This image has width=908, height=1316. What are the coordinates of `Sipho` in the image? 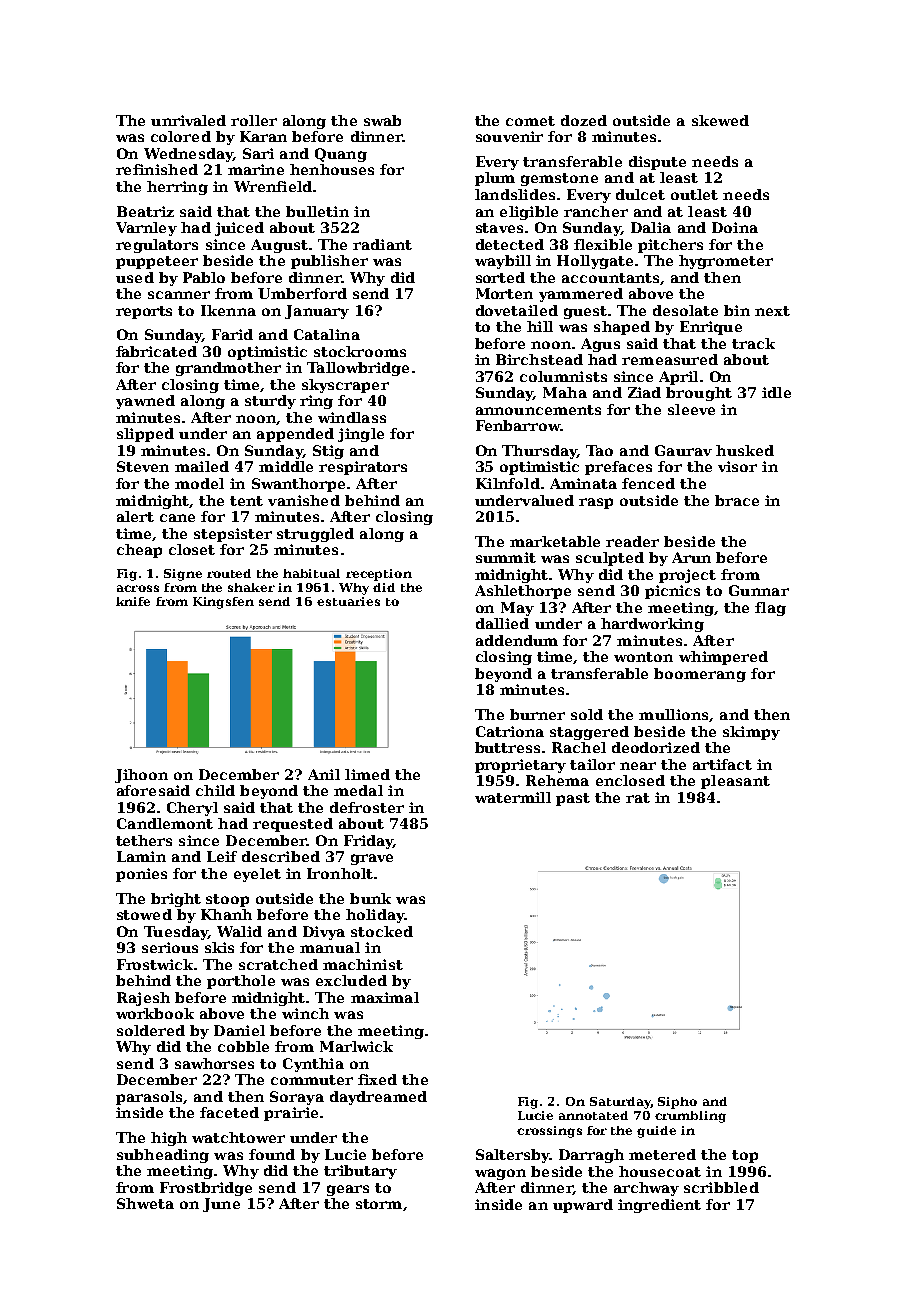 It's located at (677, 1103).
